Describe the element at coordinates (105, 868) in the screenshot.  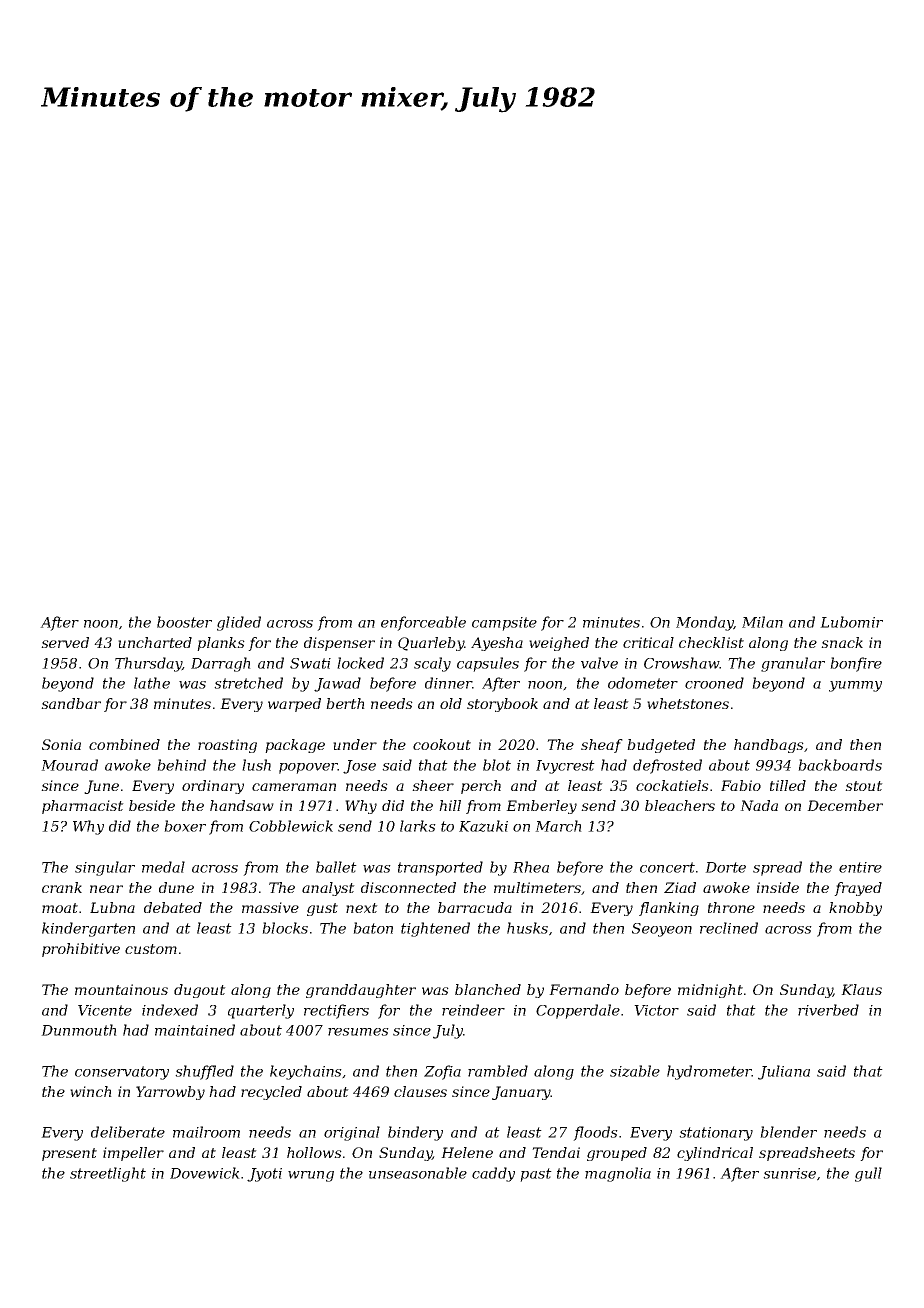
I see `singular` at that location.
